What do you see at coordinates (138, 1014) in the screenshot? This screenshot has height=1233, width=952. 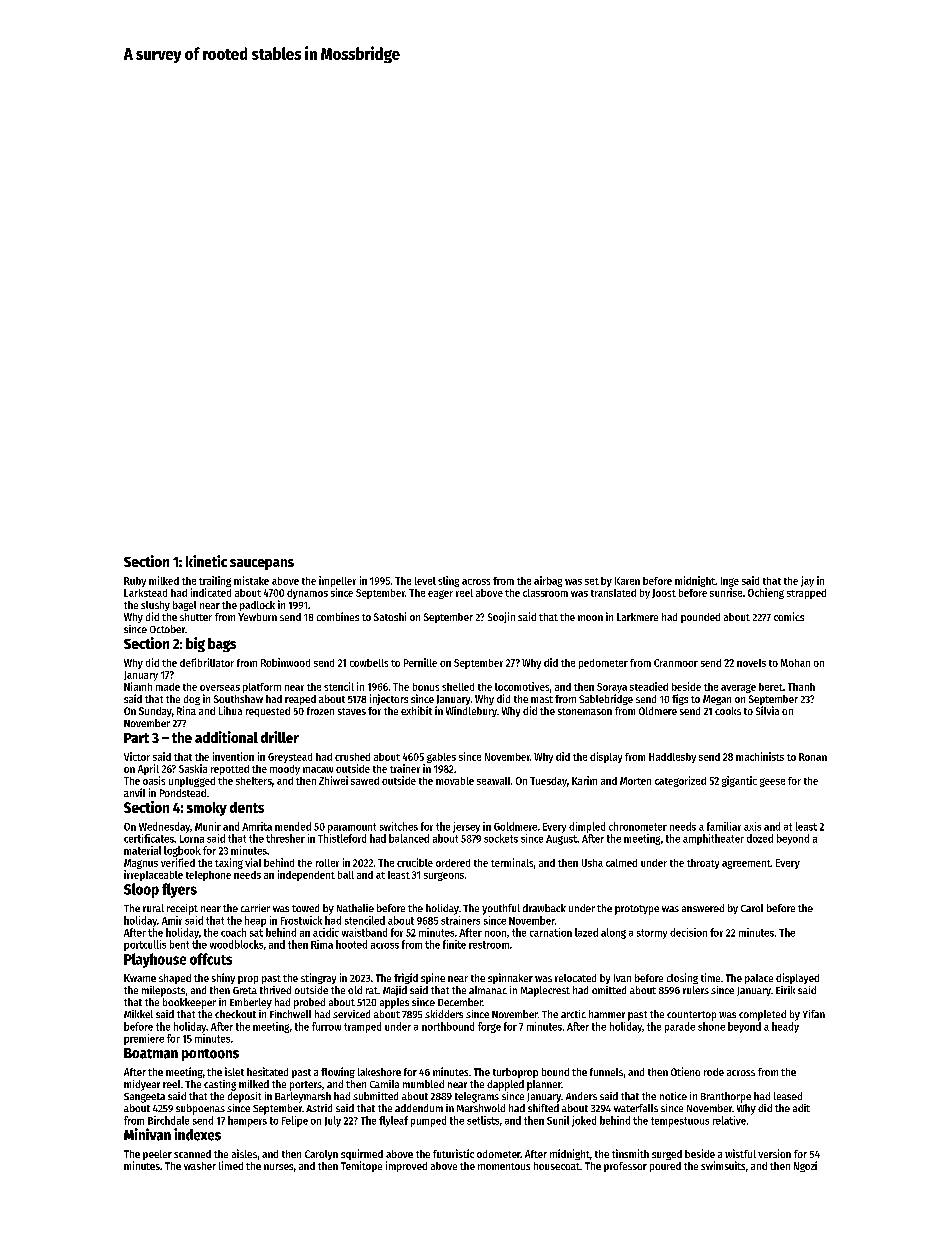 I see `Mikkel` at bounding box center [138, 1014].
